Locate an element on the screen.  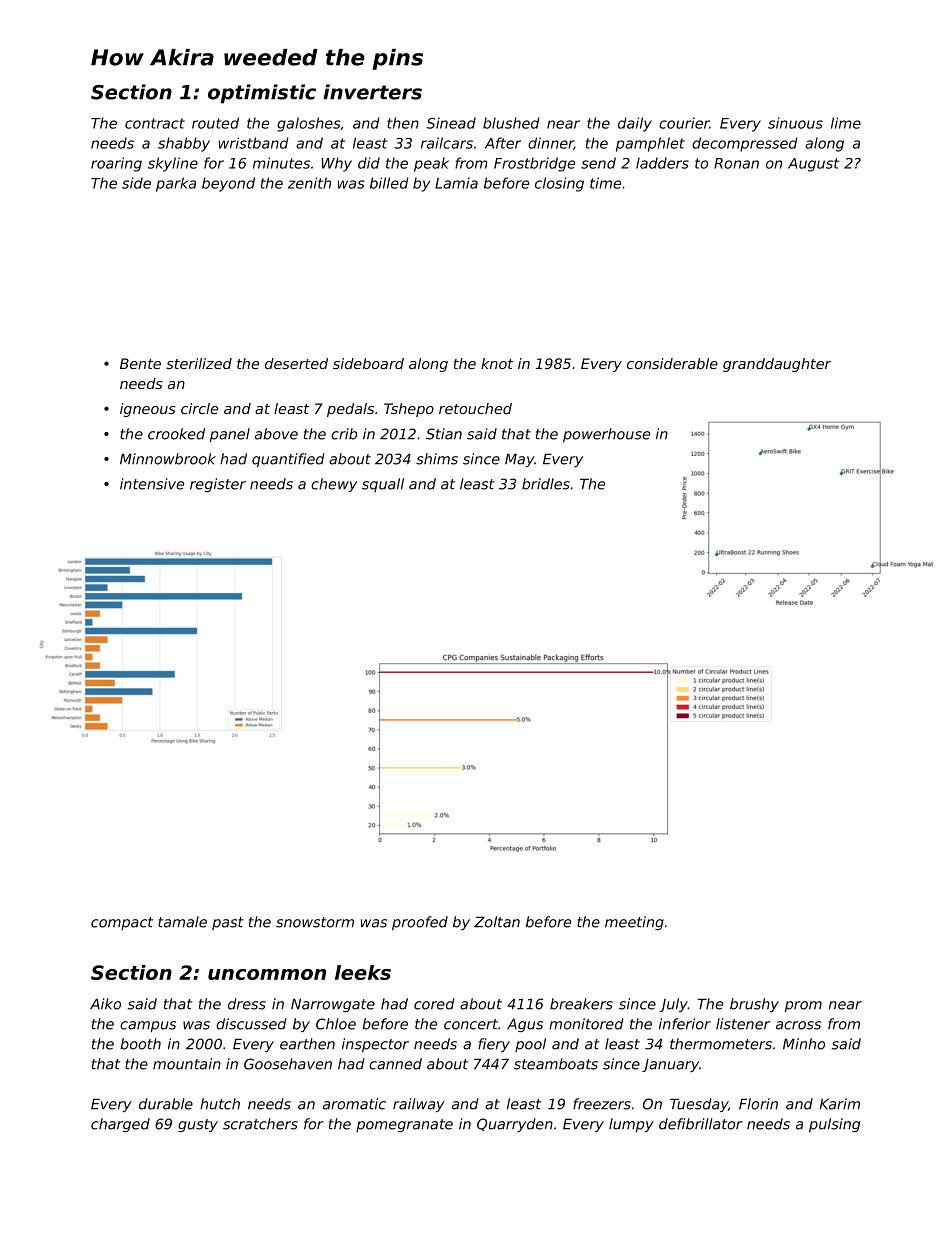
Bente is located at coordinates (140, 363).
